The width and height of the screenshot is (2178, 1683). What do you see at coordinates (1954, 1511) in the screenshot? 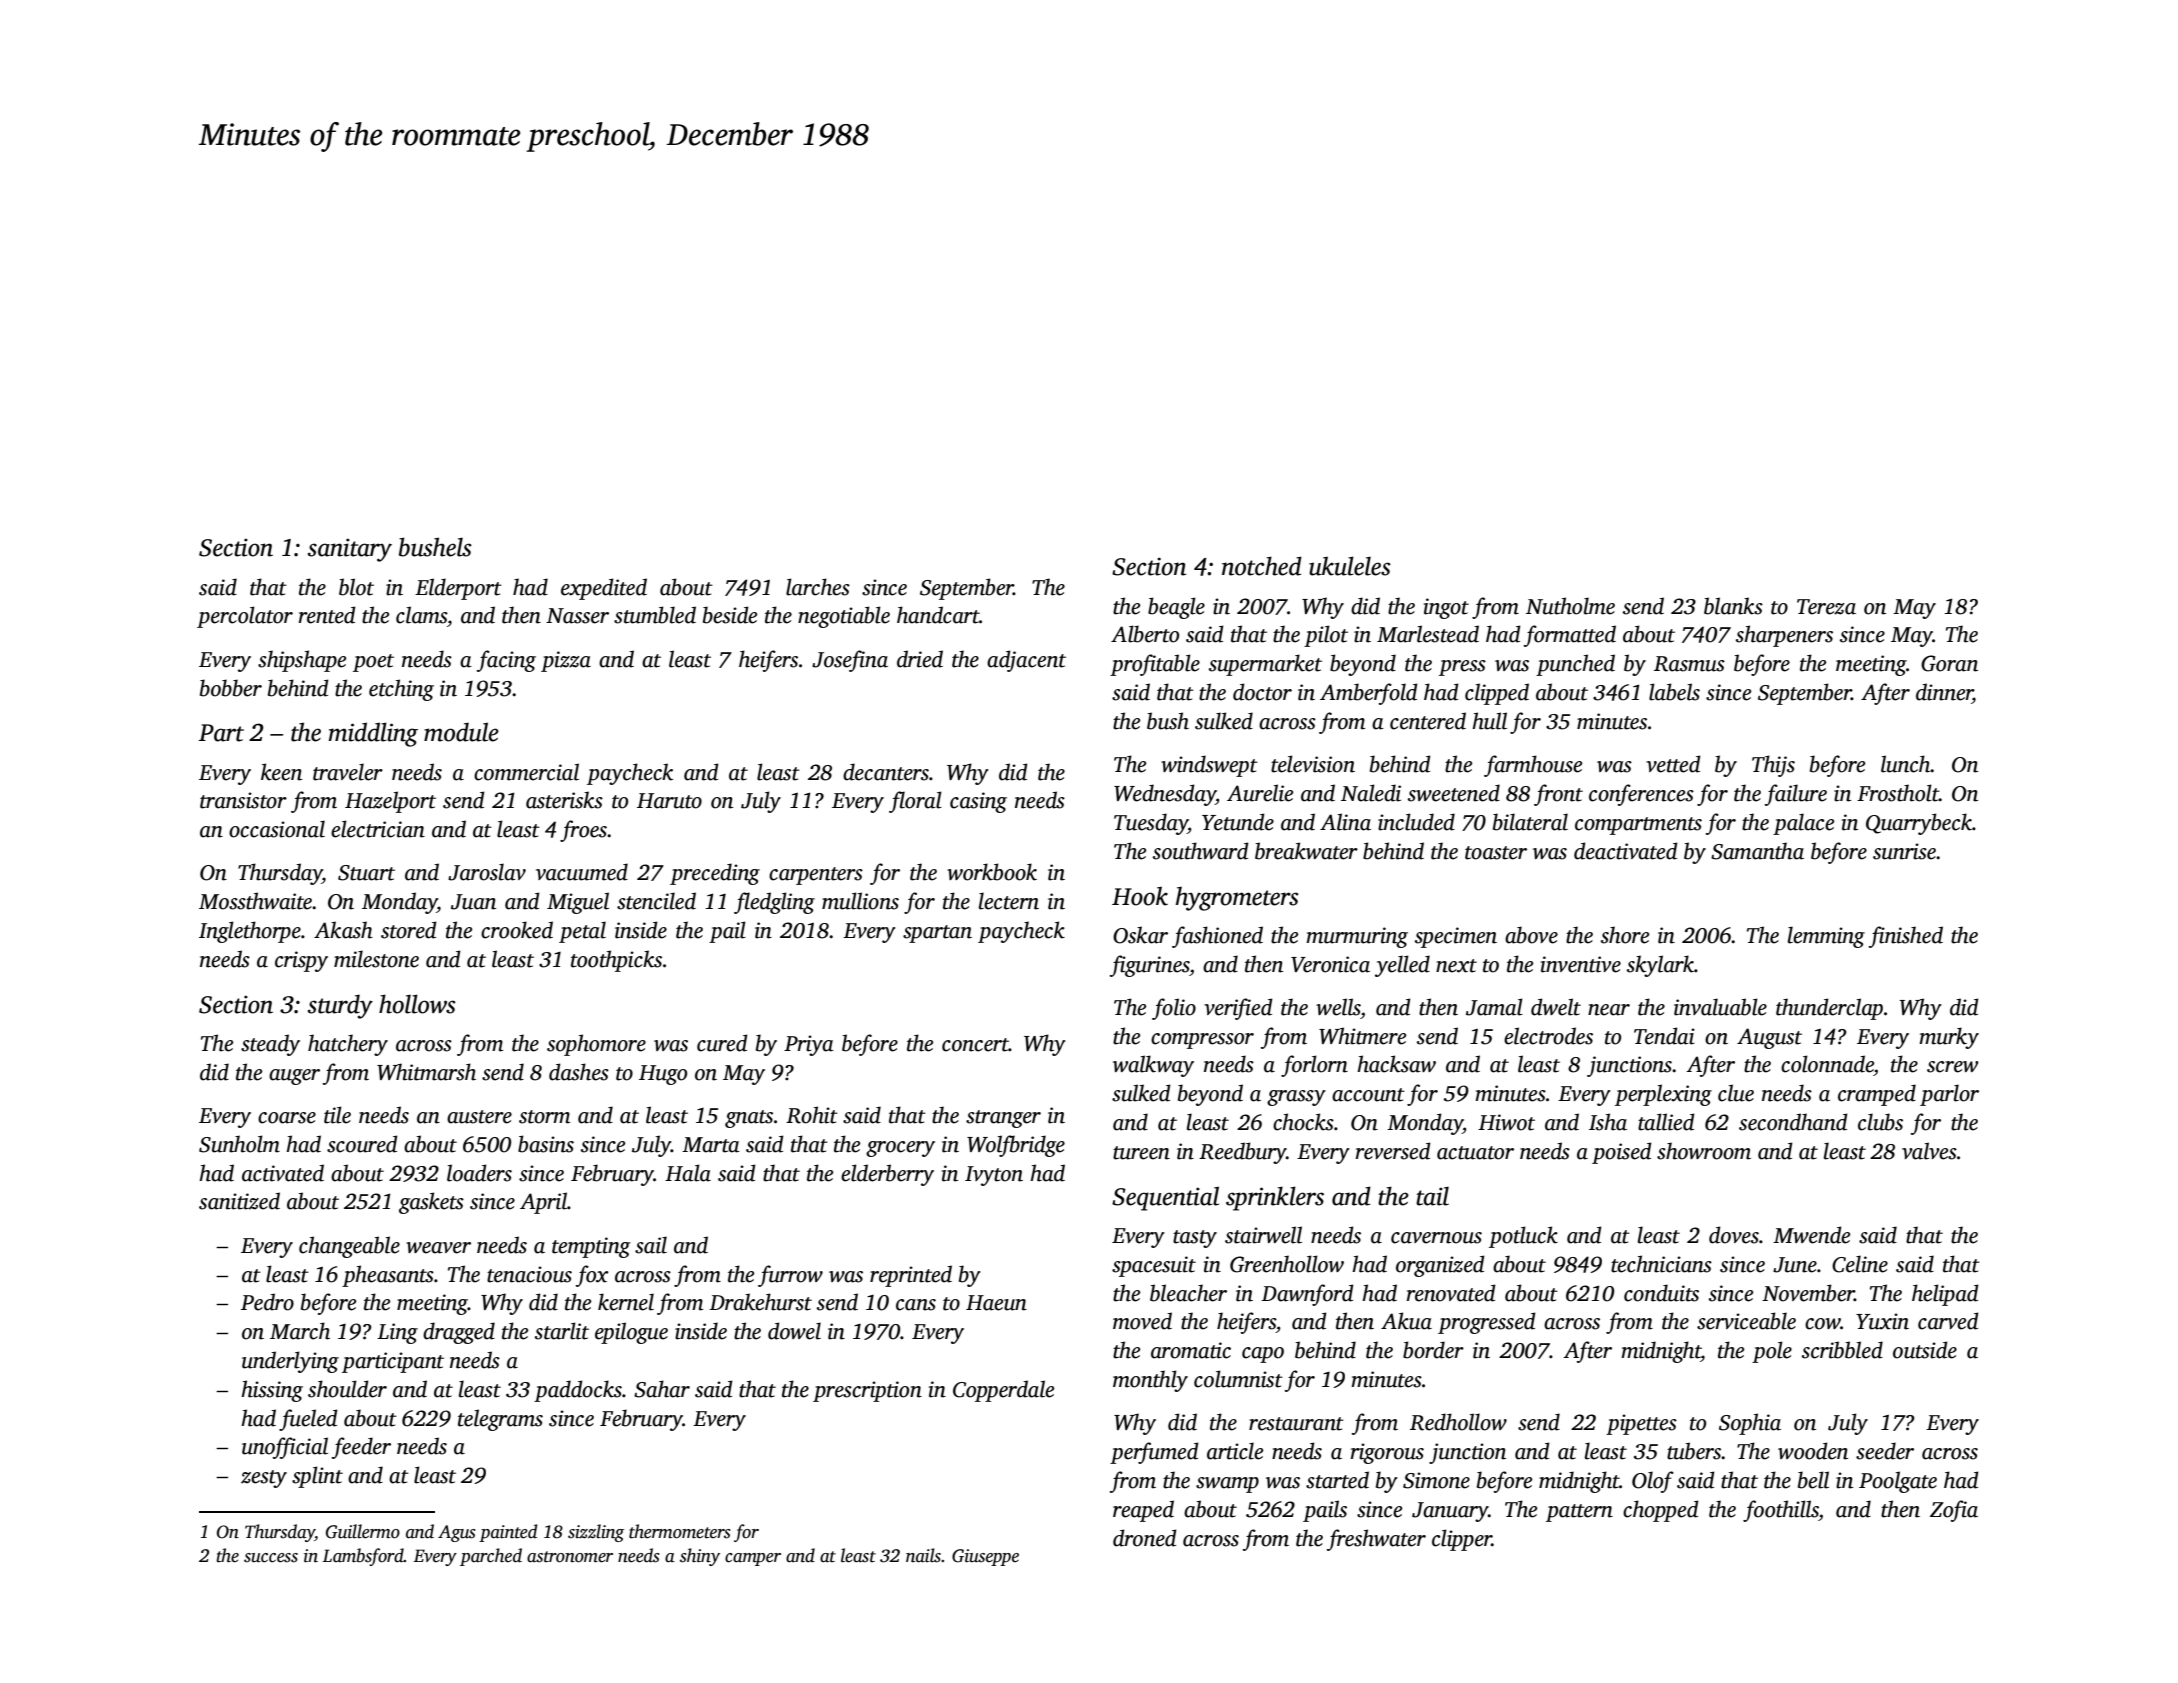
I see `Zofia` at bounding box center [1954, 1511].
